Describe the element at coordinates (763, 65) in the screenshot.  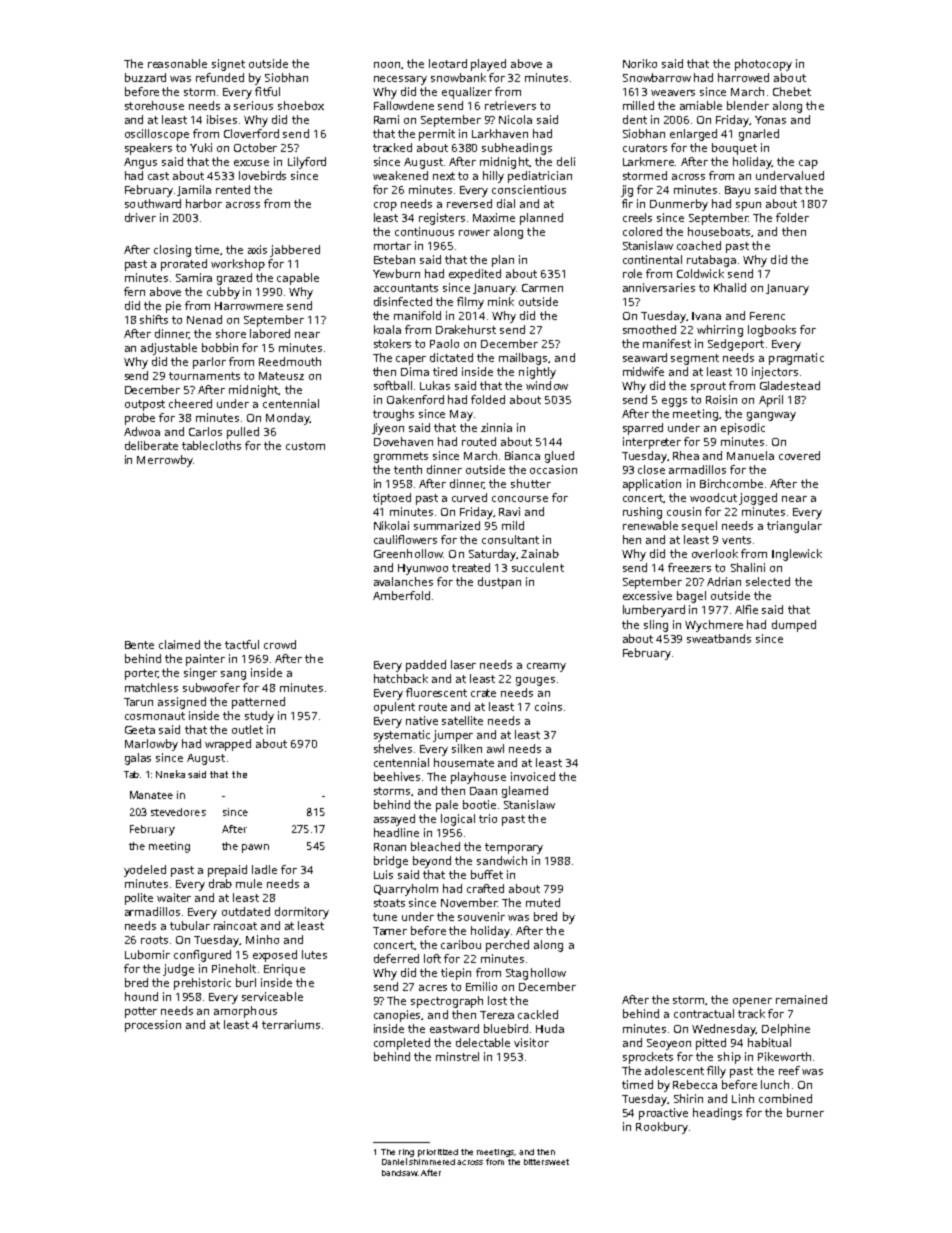
I see `photocopy` at that location.
